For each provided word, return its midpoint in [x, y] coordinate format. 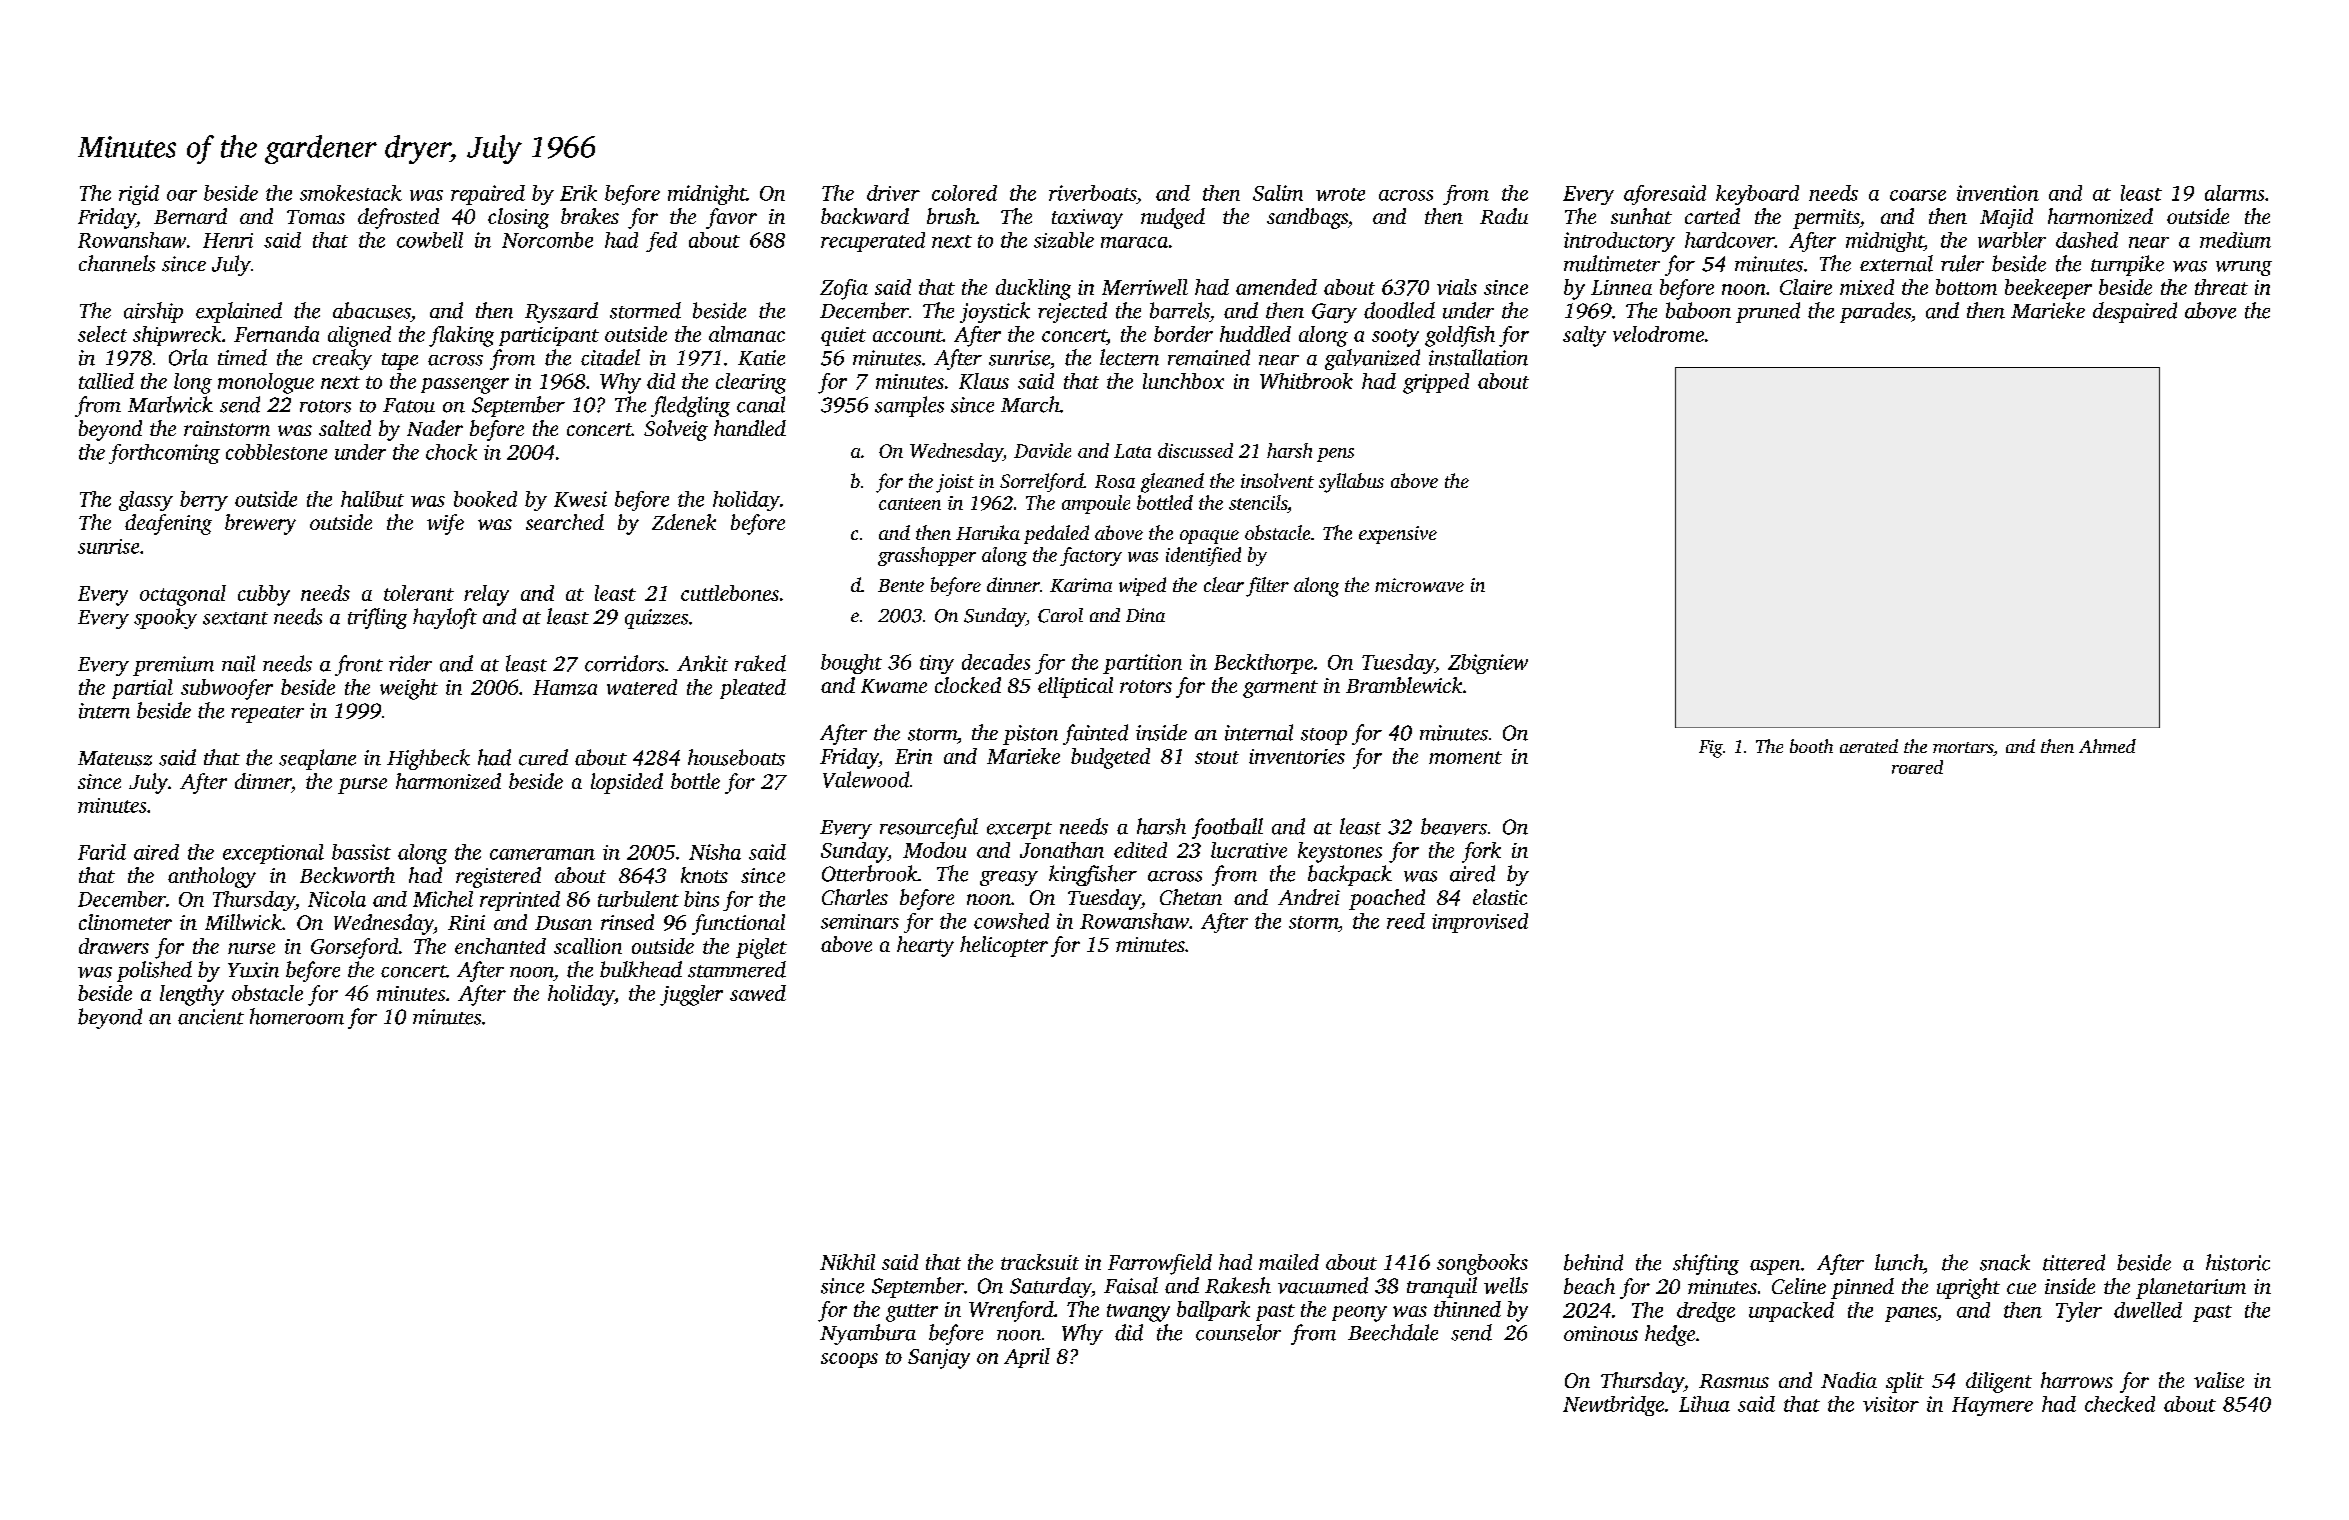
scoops [849, 1360]
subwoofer [227, 689]
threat [2221, 287]
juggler [691, 995]
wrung [2244, 268]
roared [1917, 767]
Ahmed [2107, 746]
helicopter [1004, 946]
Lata [1132, 451]
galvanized [1372, 359]
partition [1142, 664]
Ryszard [561, 312]
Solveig [676, 430]
